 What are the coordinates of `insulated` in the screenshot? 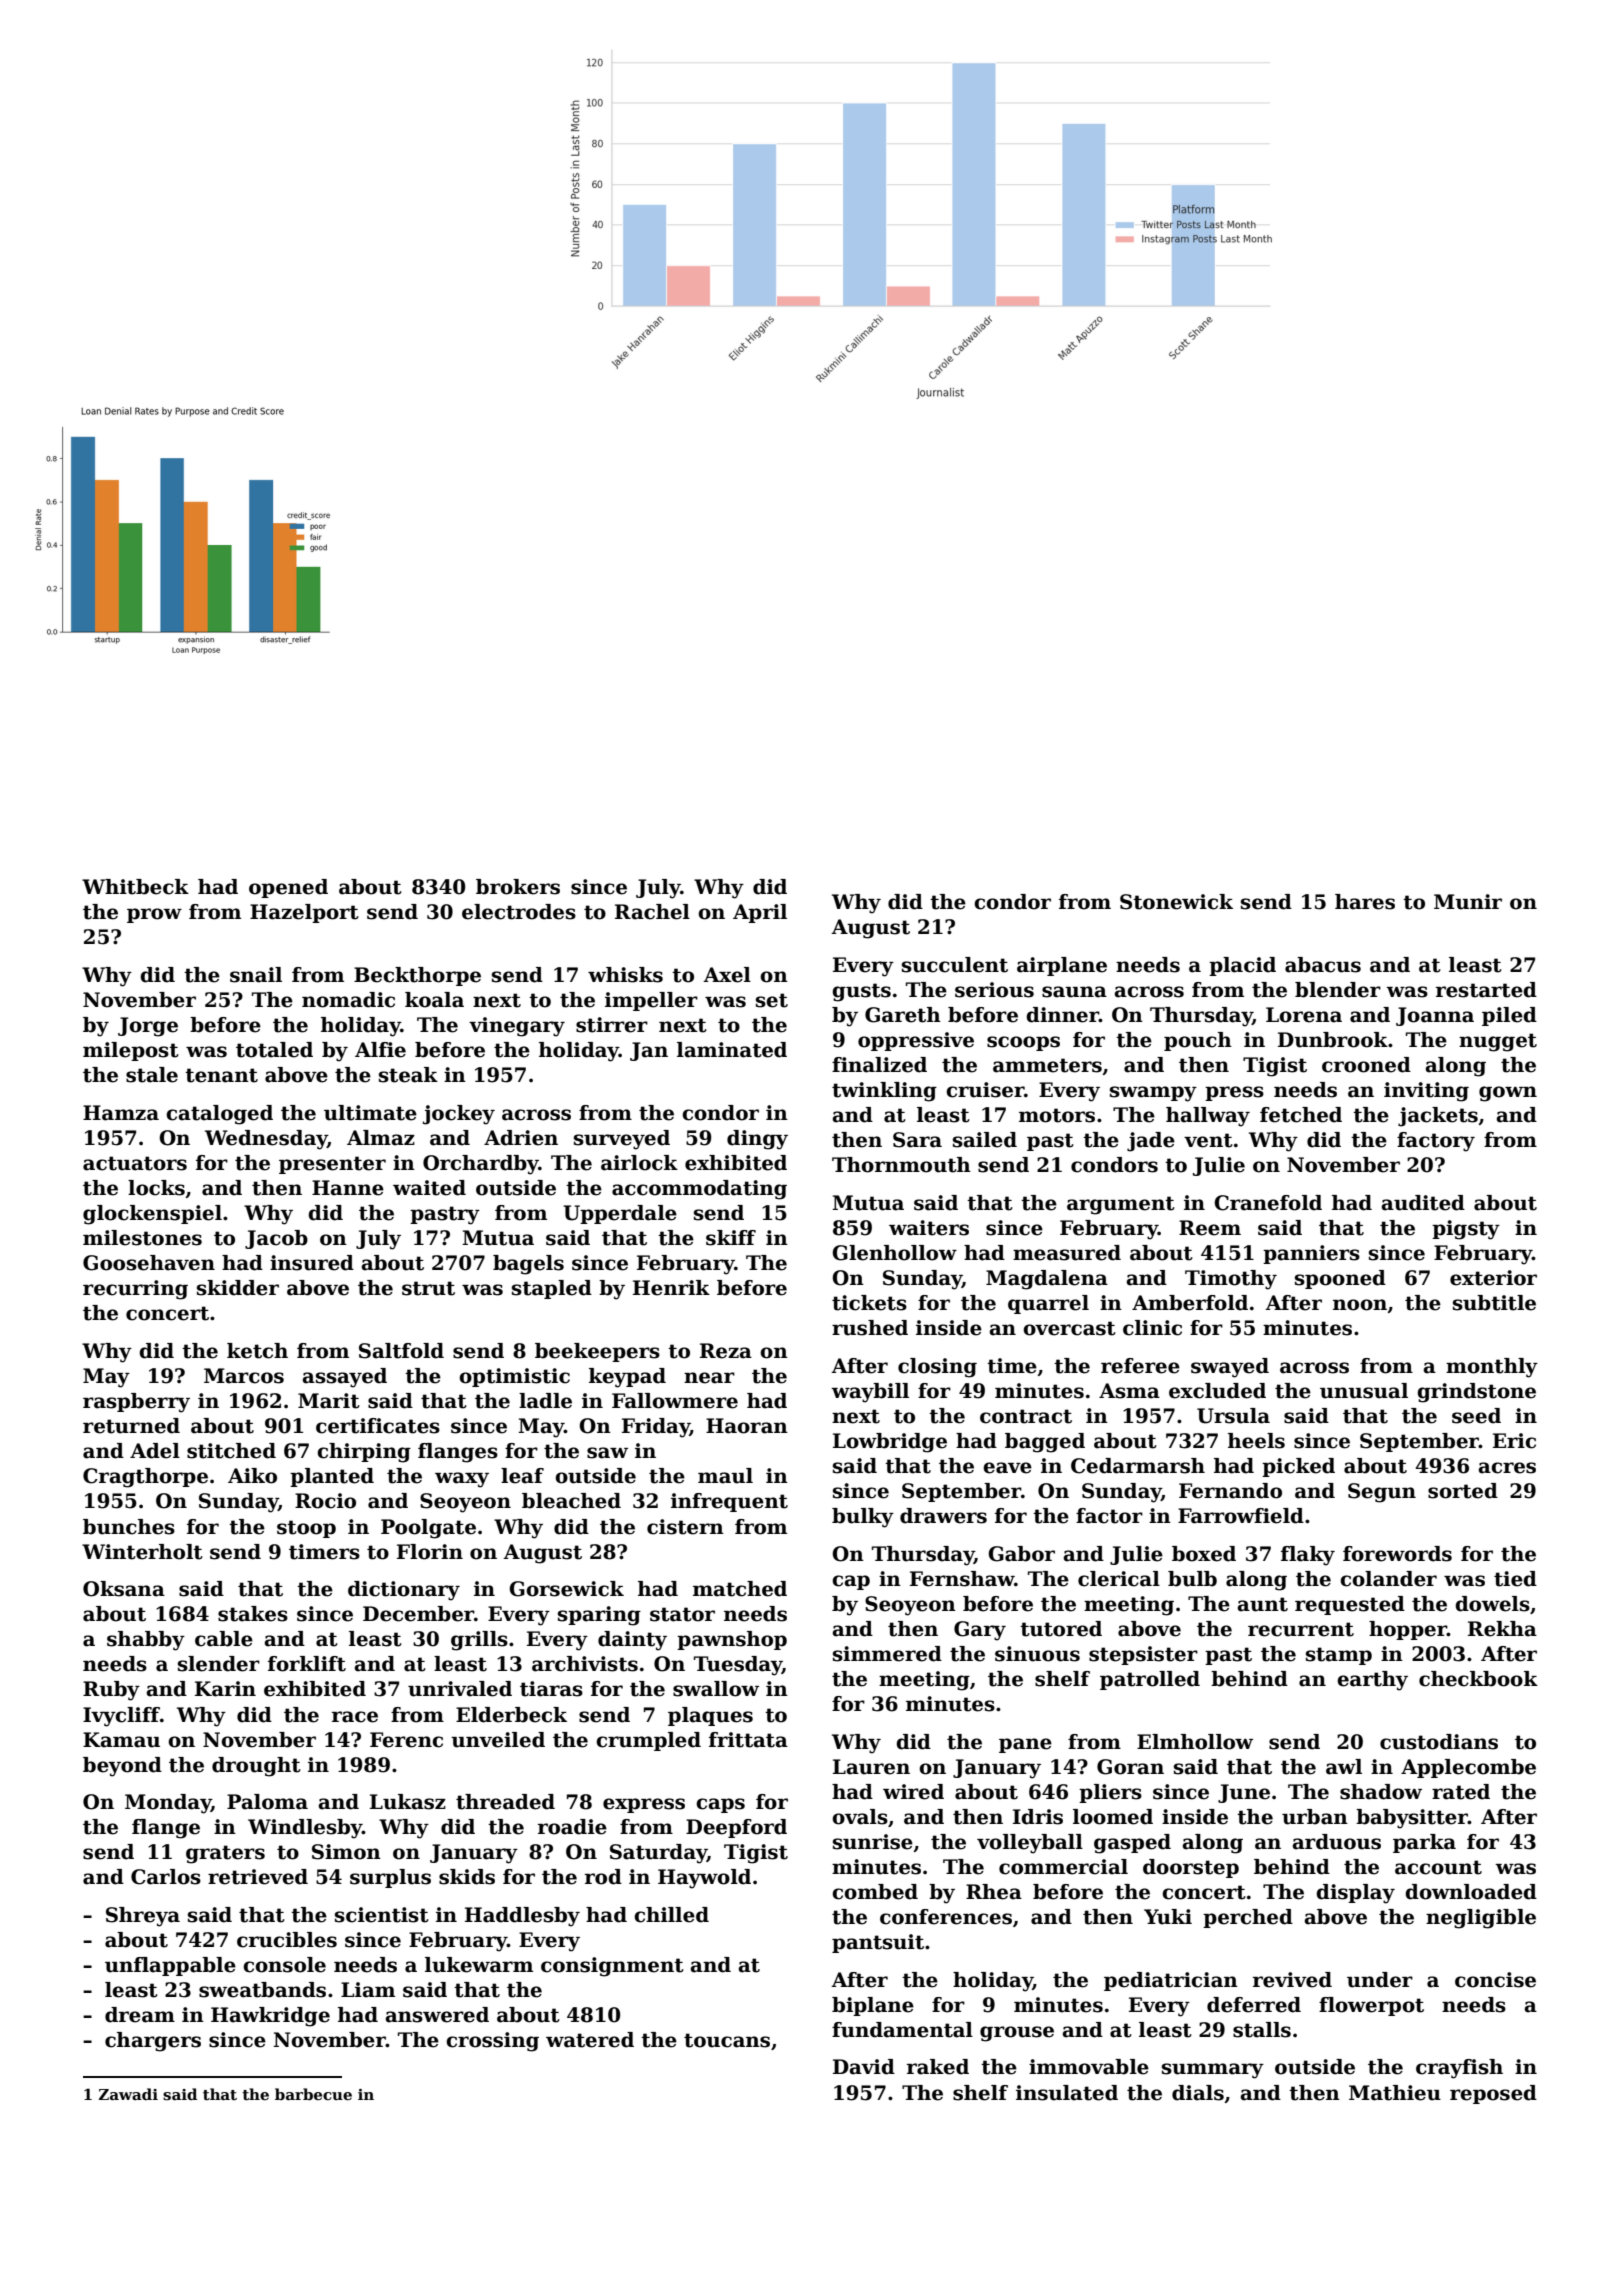 It's located at (1067, 2093).
